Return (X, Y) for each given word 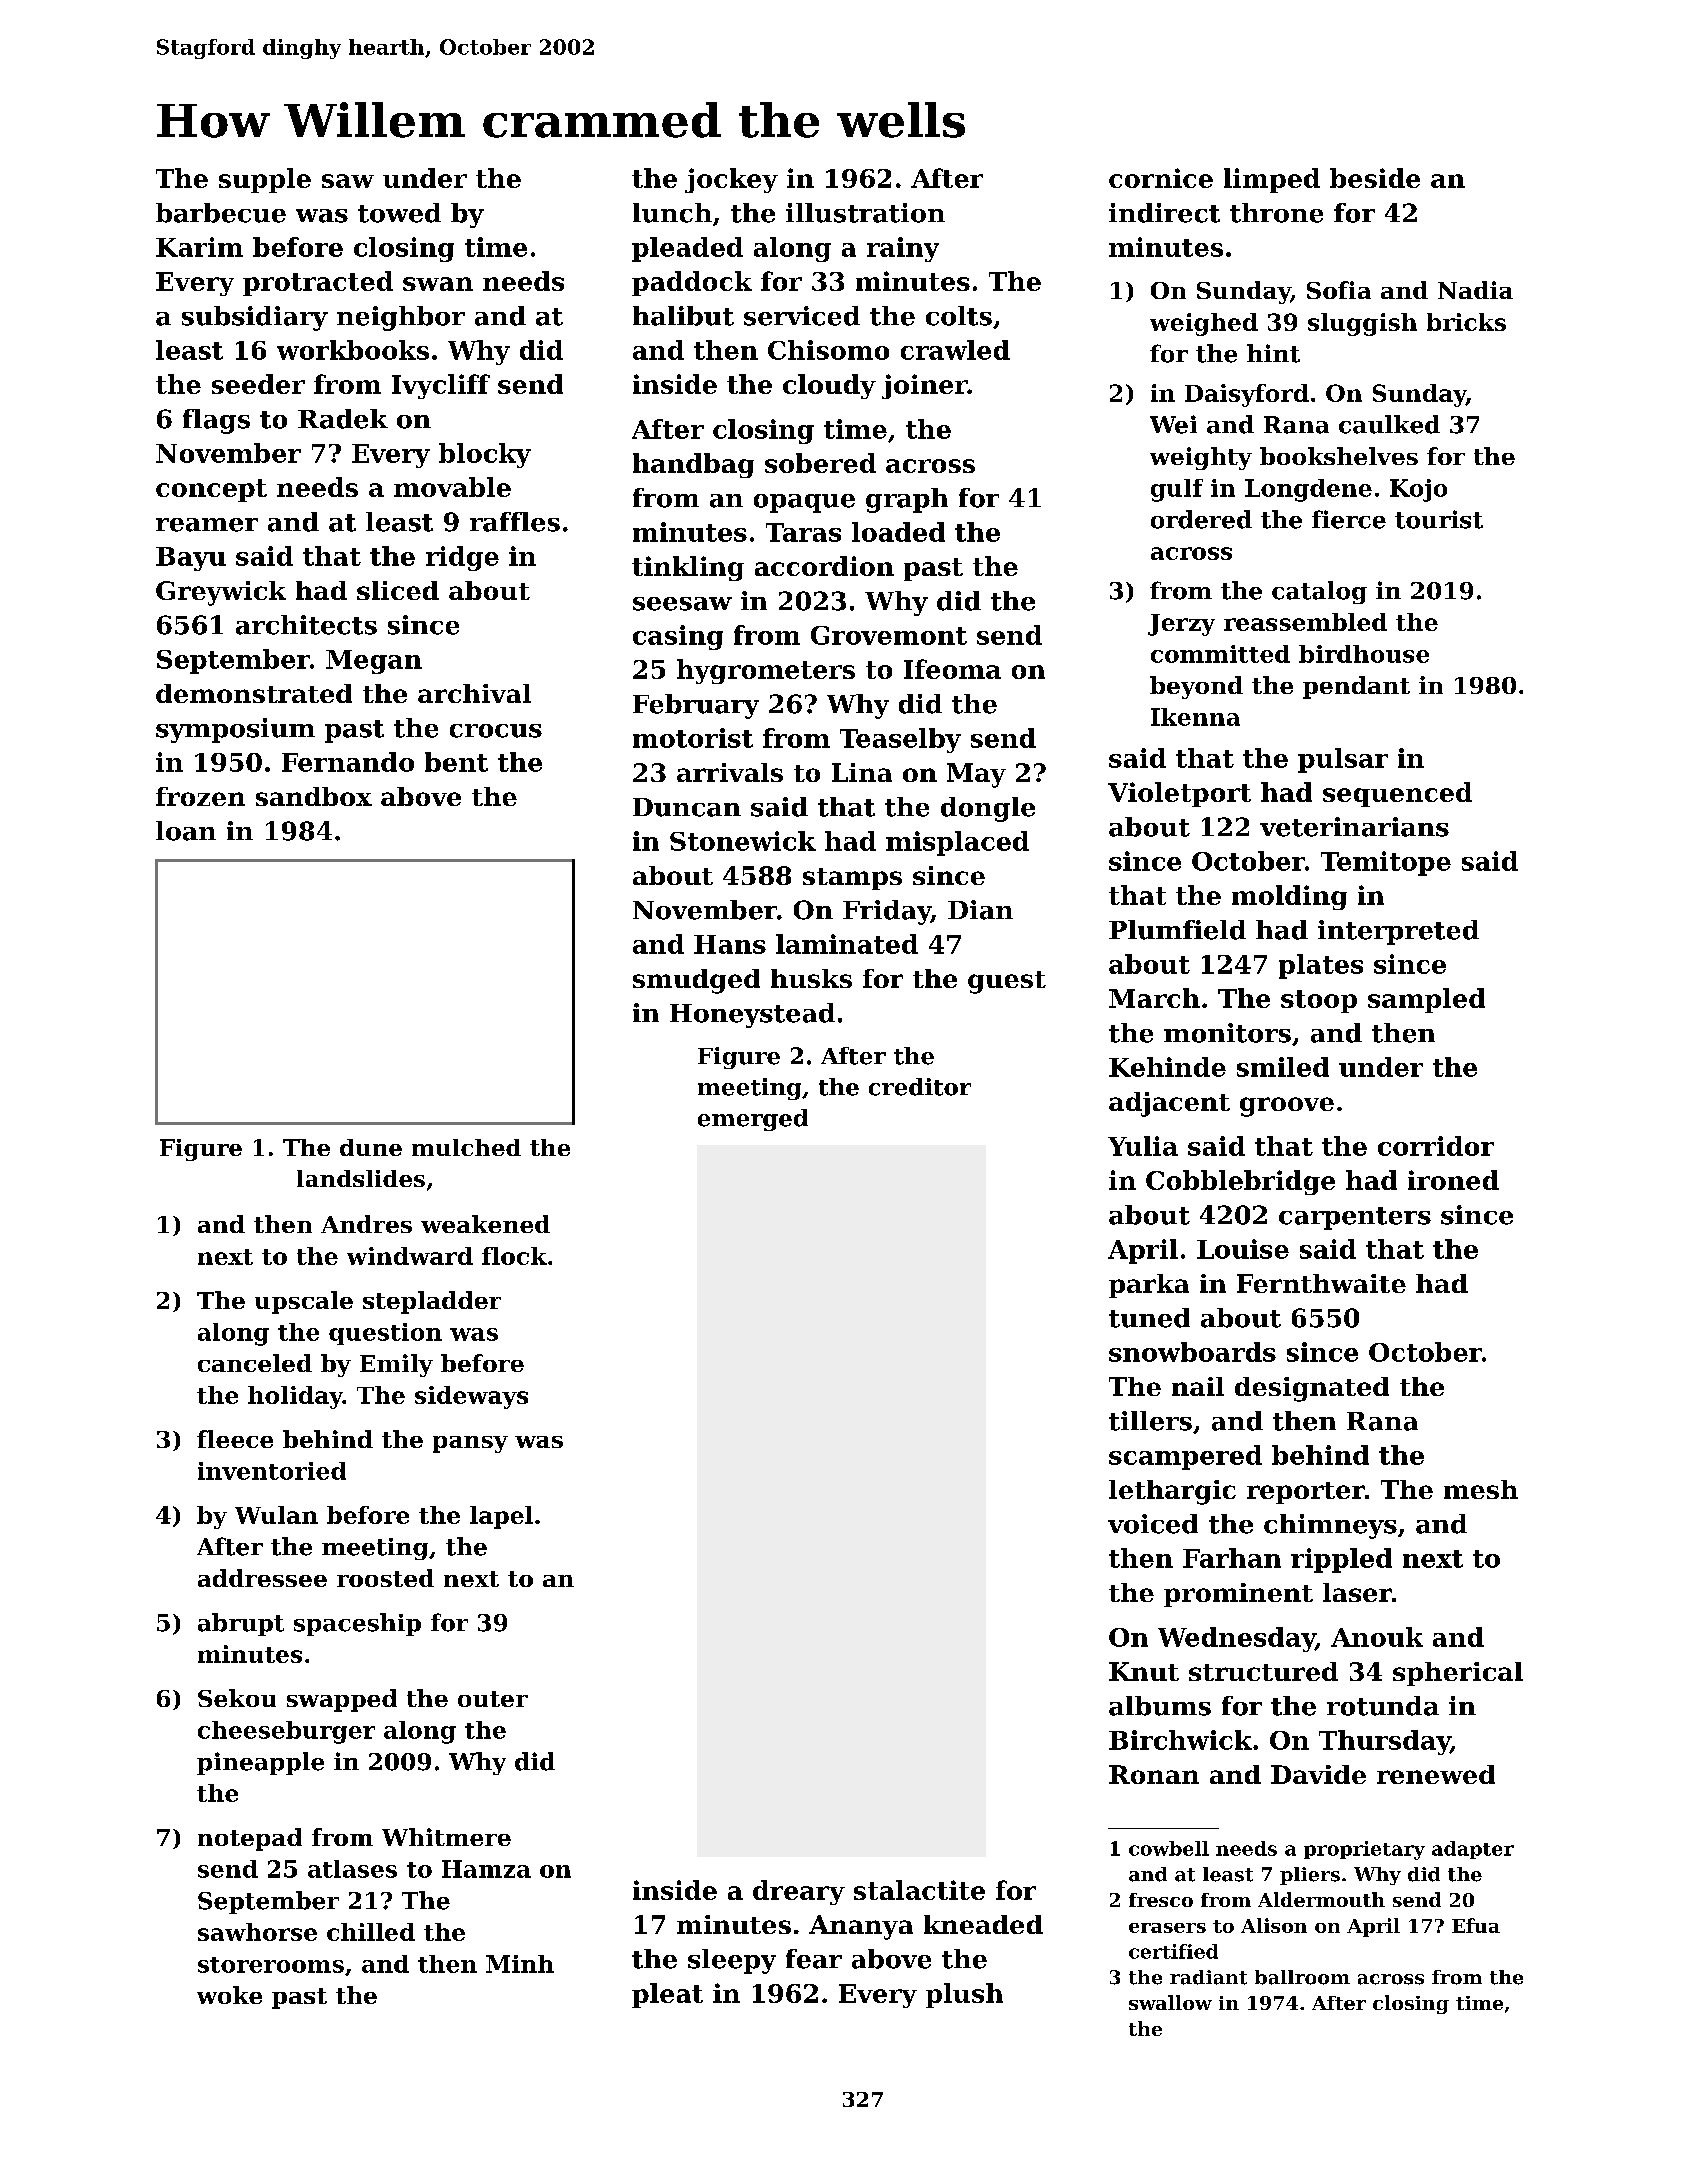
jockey (731, 180)
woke (229, 1995)
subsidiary (255, 318)
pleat (667, 1995)
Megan (374, 662)
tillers (1150, 1421)
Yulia (1143, 1146)
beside (1375, 178)
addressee (262, 1578)
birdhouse (1364, 654)
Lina (862, 772)
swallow (1170, 2002)
